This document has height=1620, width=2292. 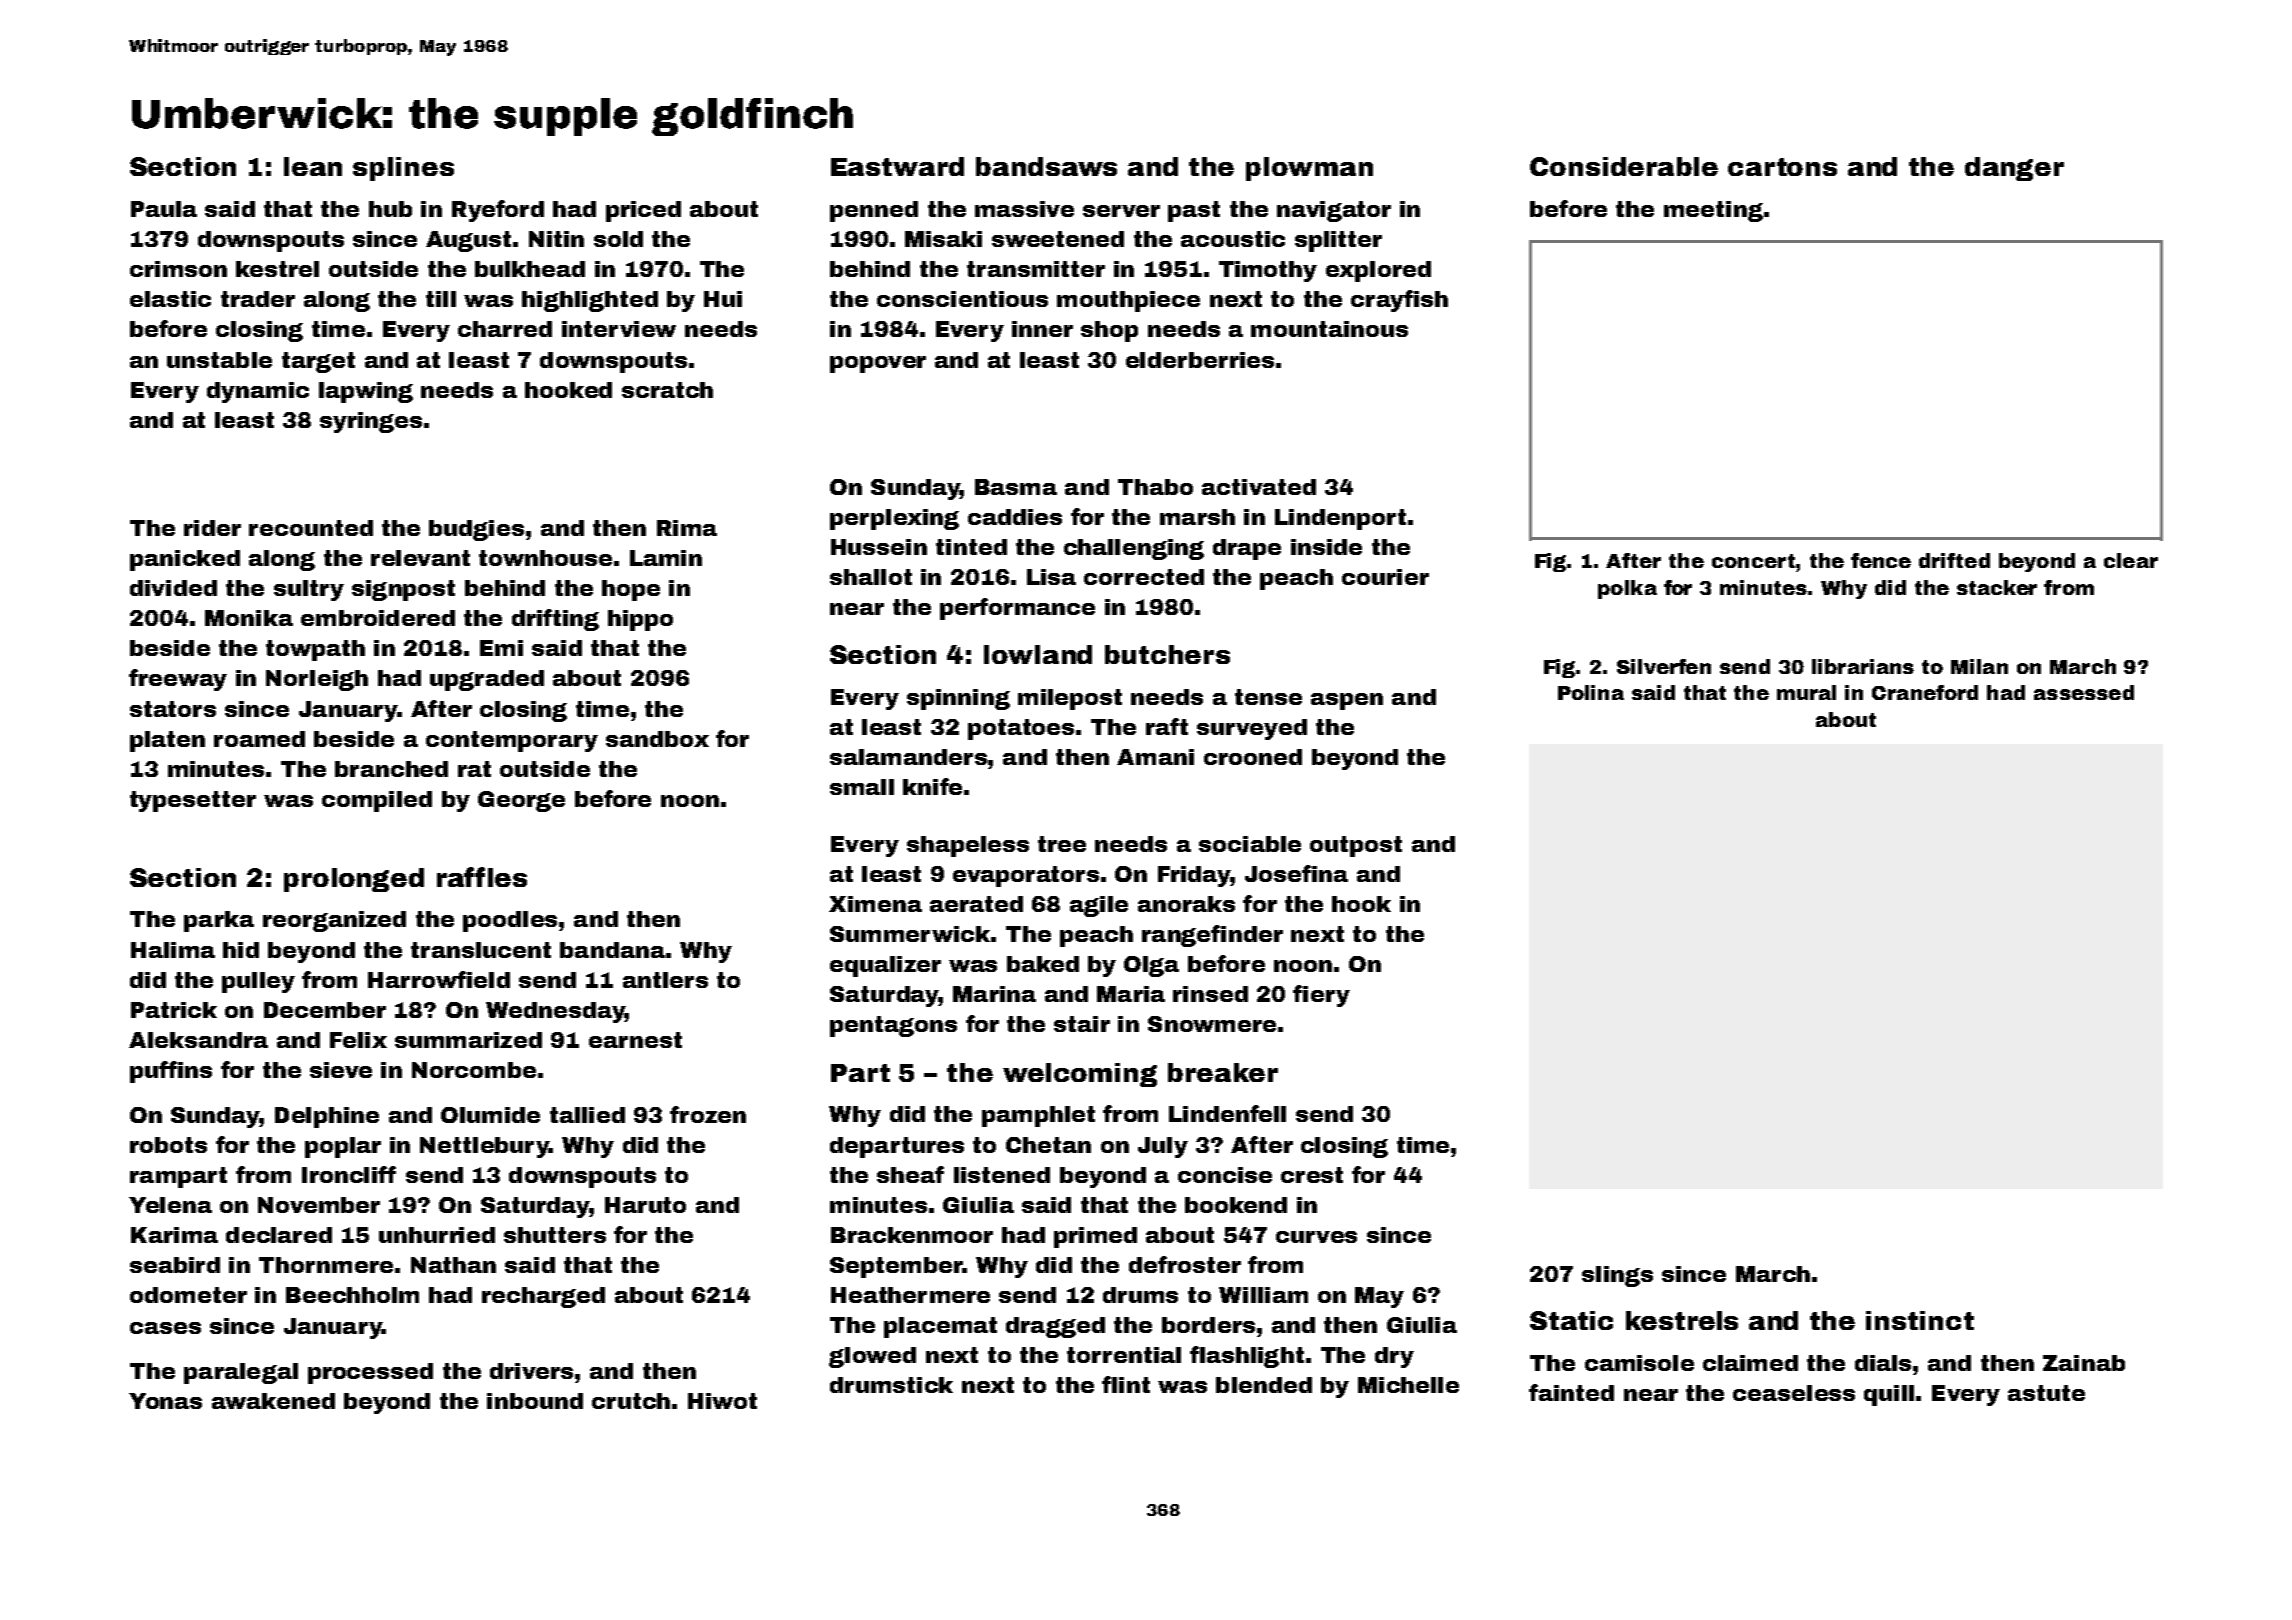 I want to click on sociable, so click(x=1250, y=844).
